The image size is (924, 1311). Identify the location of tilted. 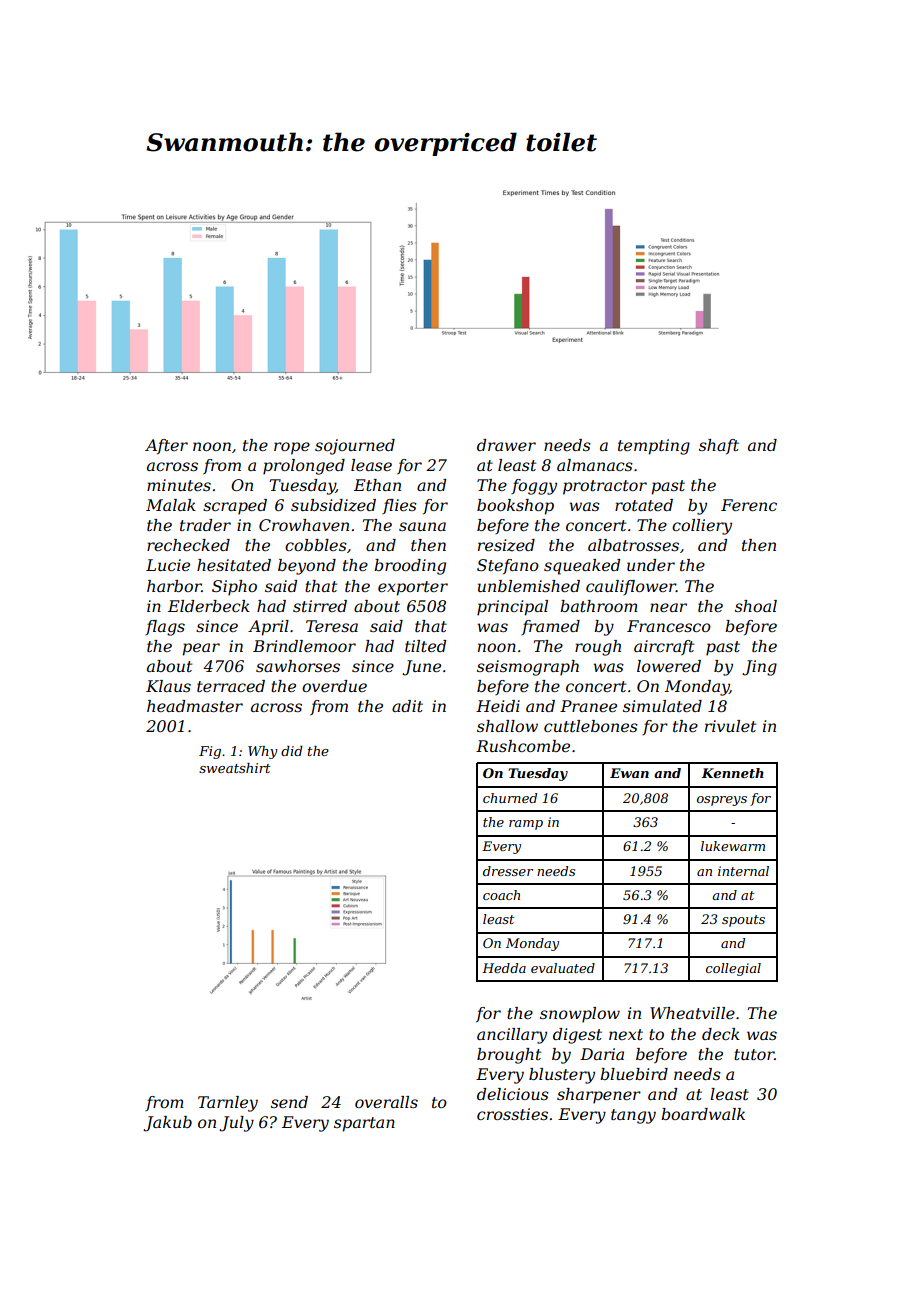
(425, 646).
